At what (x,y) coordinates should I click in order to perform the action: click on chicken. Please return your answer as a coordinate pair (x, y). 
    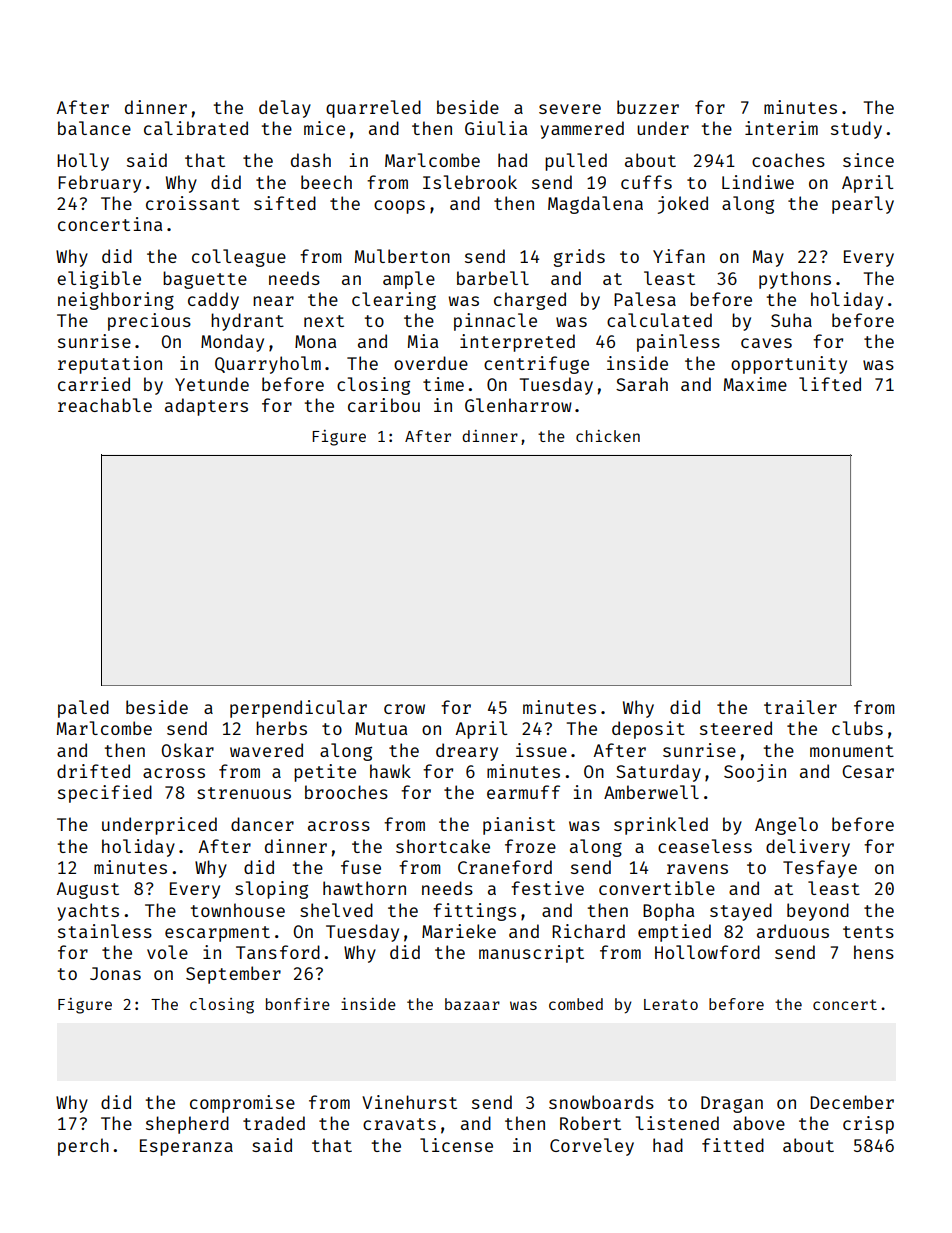
    Looking at the image, I should click on (608, 436).
